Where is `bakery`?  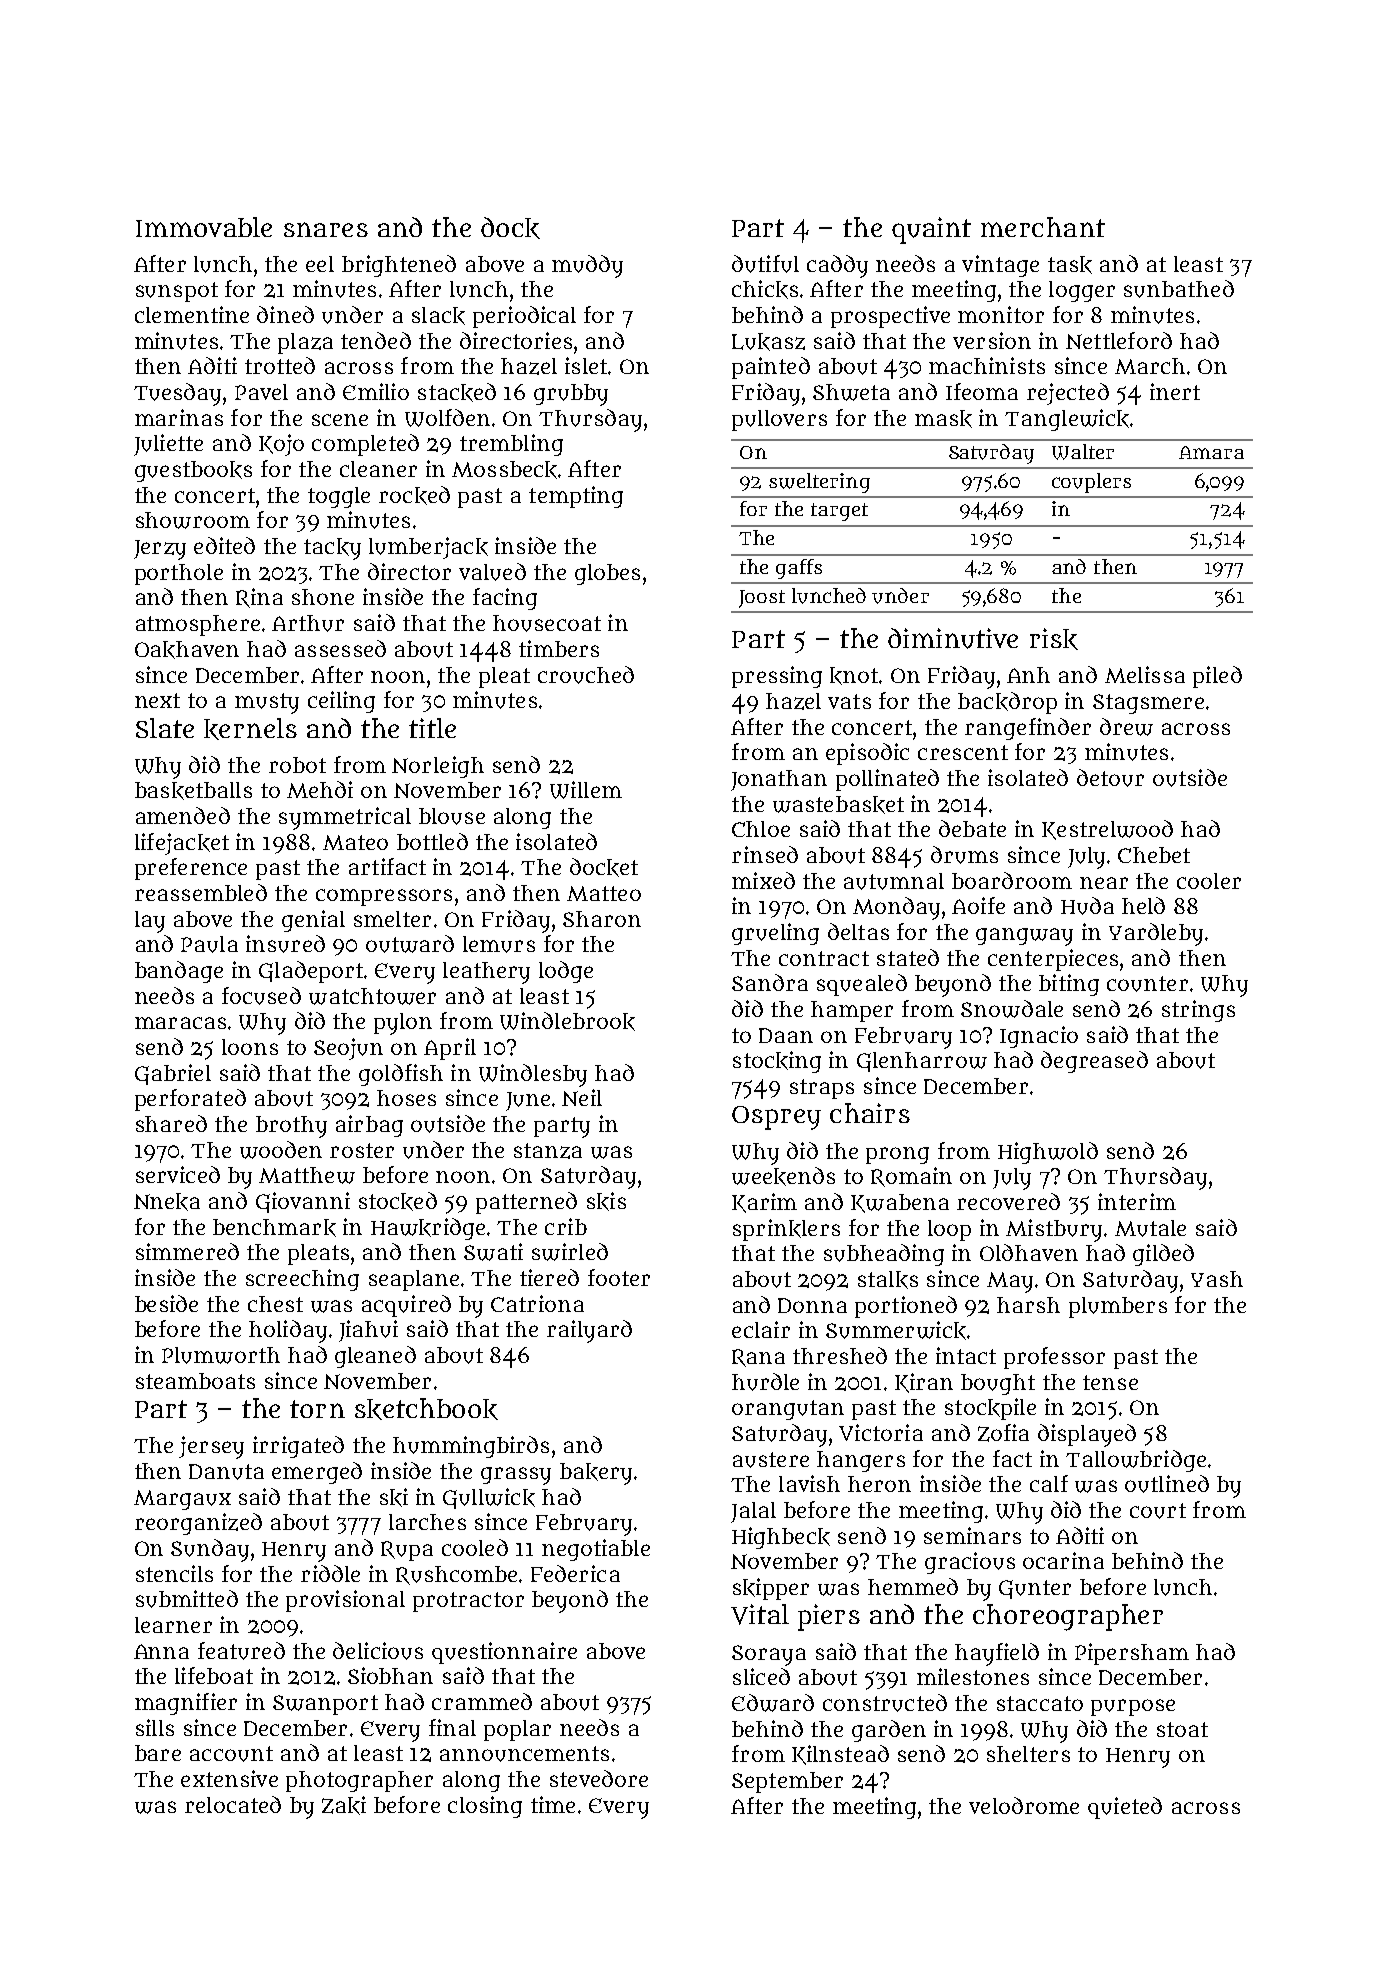
bakery is located at coordinates (596, 1474).
